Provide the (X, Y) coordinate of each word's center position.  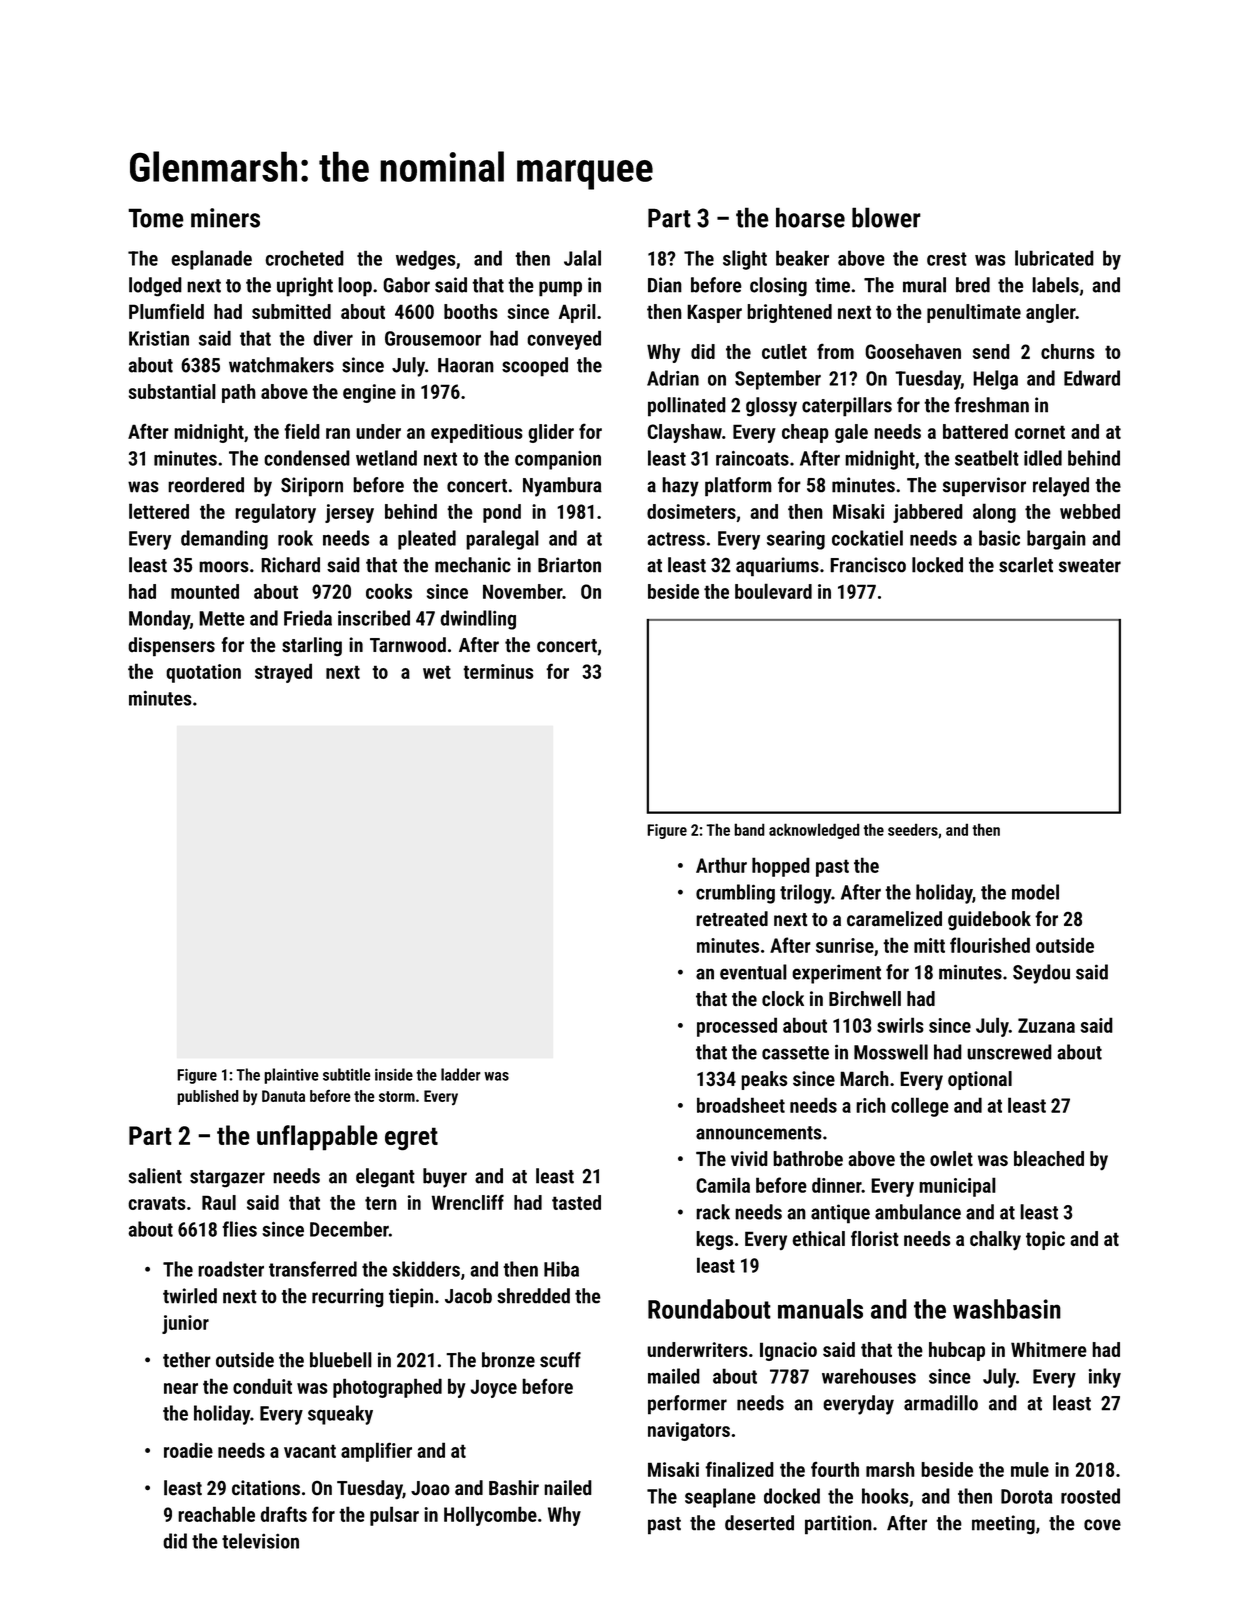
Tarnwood (408, 645)
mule (1030, 1469)
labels (1055, 285)
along (994, 513)
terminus (498, 671)
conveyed (564, 340)
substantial (172, 391)
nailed (568, 1488)
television (260, 1541)
